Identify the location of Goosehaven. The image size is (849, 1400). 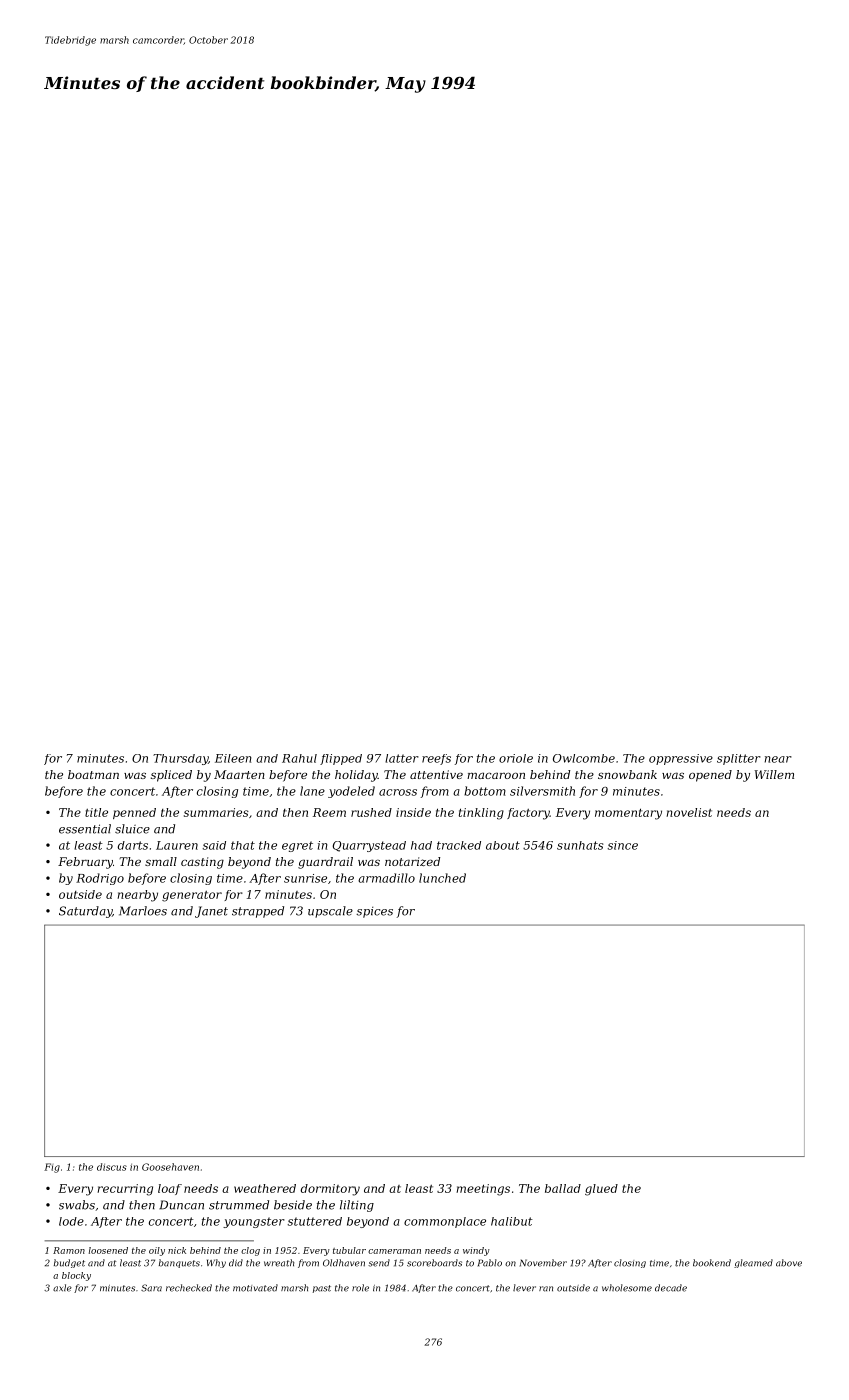
(170, 1167).
